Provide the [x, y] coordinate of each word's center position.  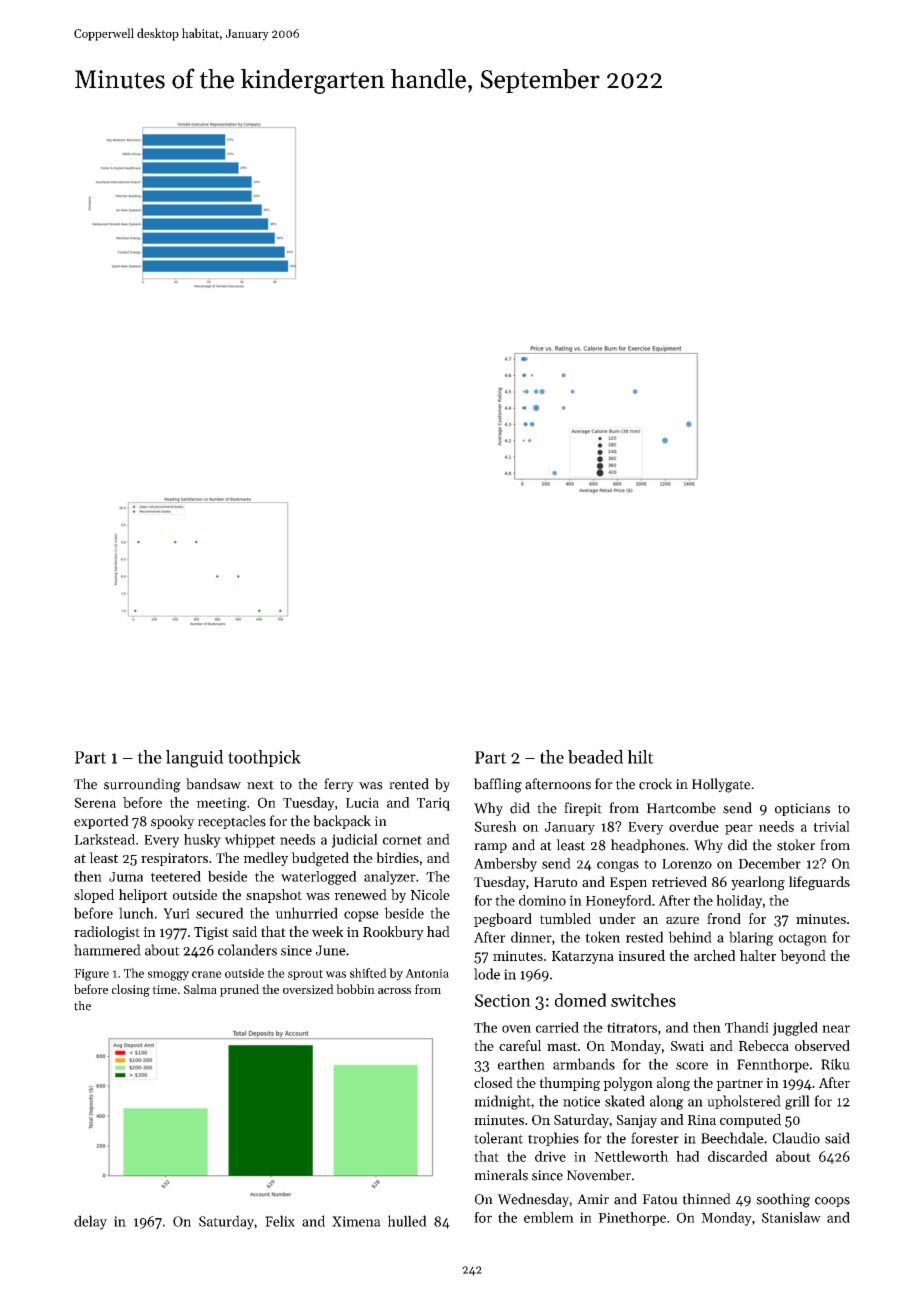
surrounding [142, 785]
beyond [803, 957]
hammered [107, 950]
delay [90, 1222]
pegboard [503, 920]
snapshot [274, 896]
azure [682, 920]
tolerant [498, 1138]
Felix [280, 1221]
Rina [702, 1120]
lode [487, 974]
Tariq [433, 804]
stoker [796, 845]
